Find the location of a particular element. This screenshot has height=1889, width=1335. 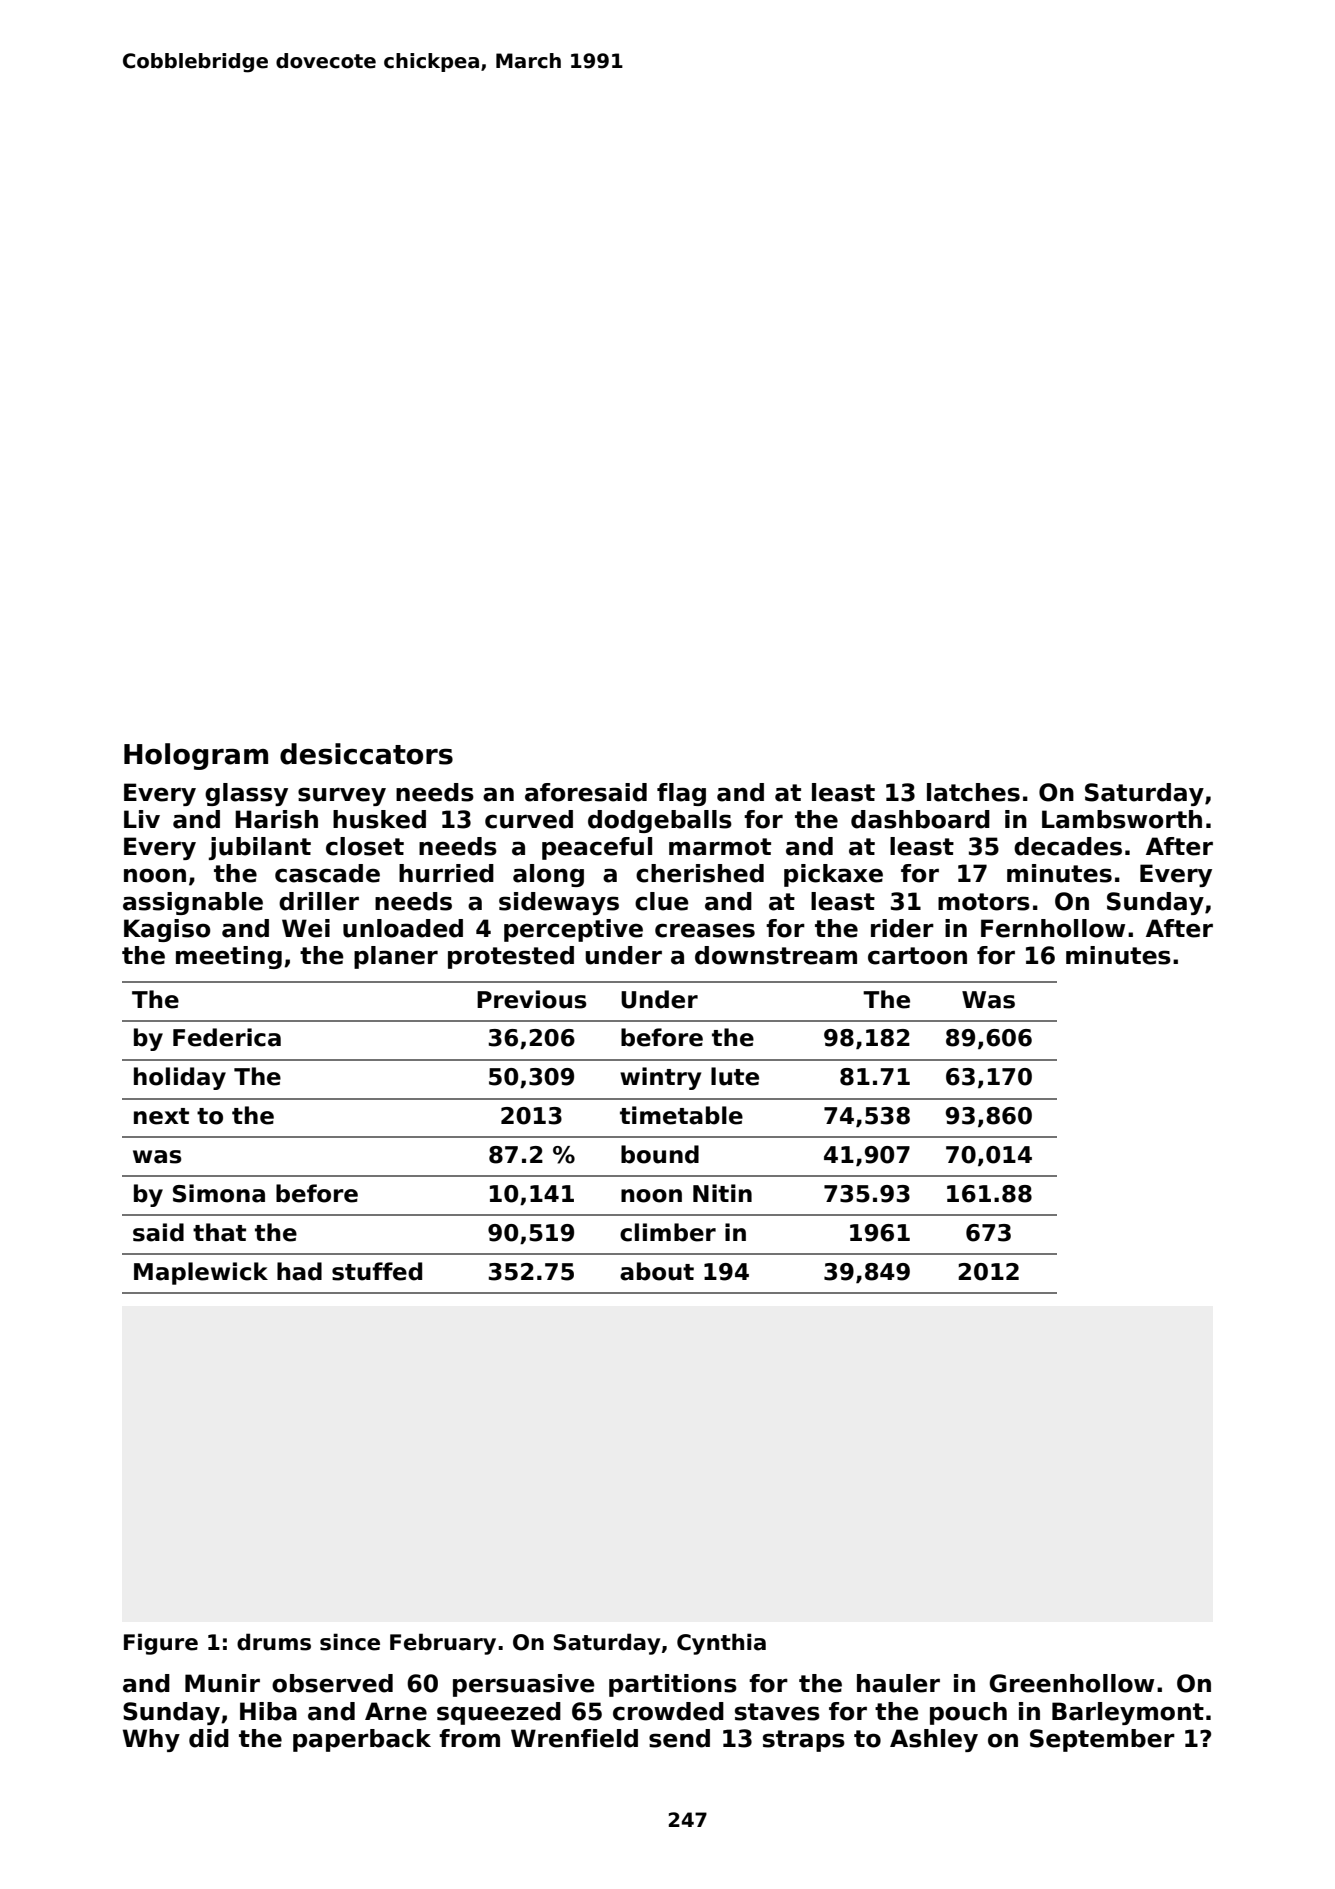

paperback is located at coordinates (362, 1740).
